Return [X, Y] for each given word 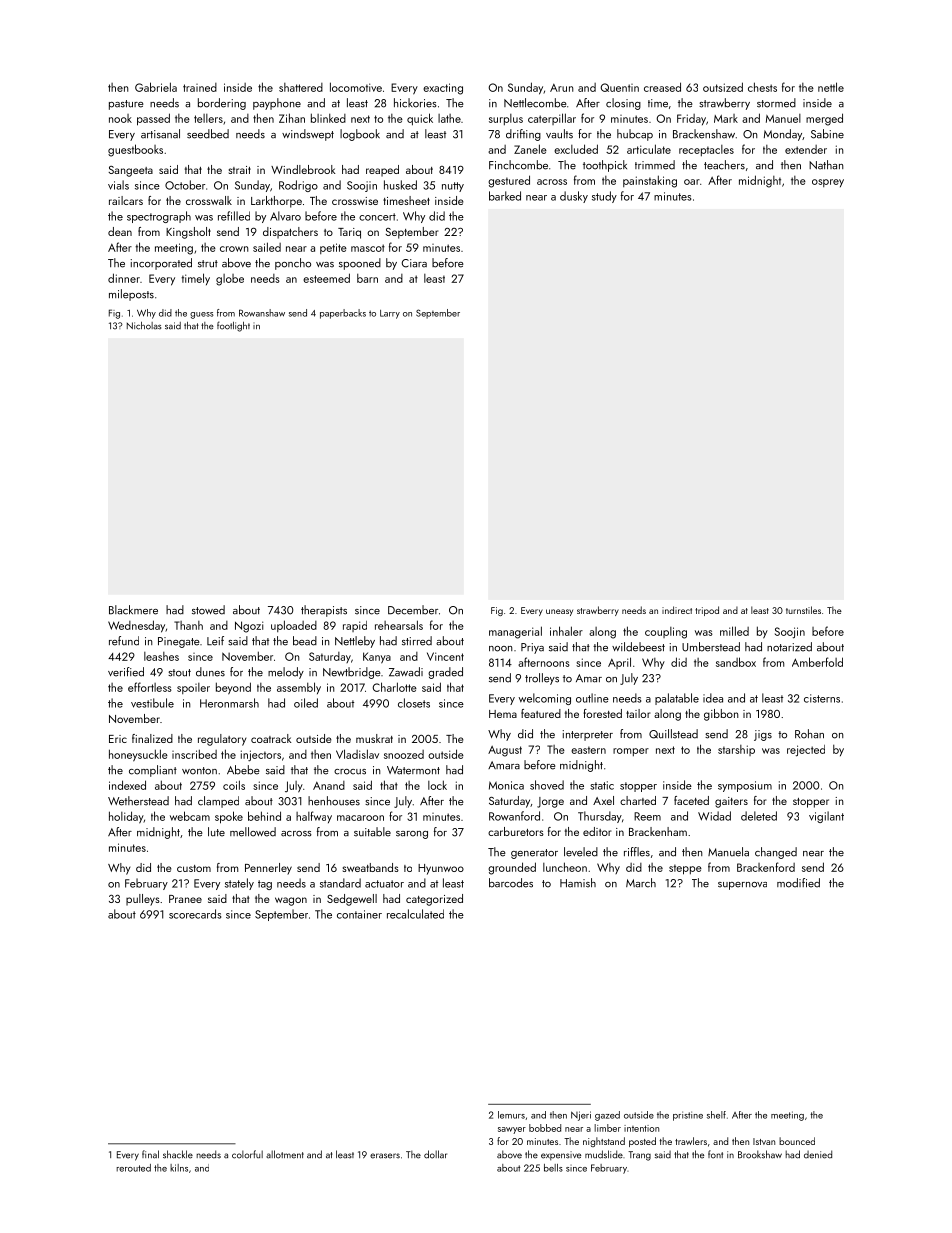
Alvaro [285, 216]
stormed [776, 103]
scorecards [195, 914]
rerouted [133, 1168]
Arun [562, 88]
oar [692, 182]
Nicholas [144, 326]
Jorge [550, 802]
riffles [637, 852]
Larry [390, 314]
